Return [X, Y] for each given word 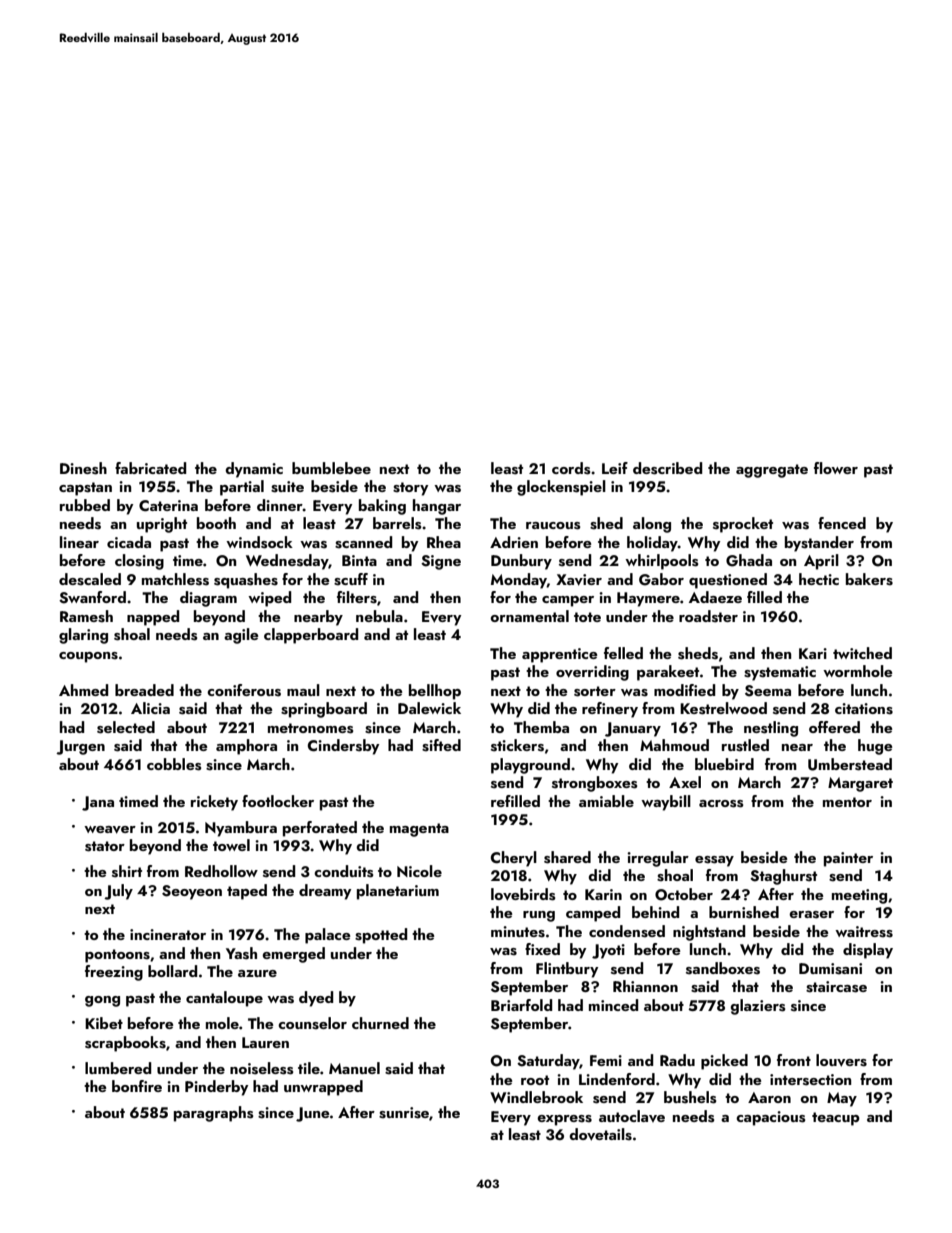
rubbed [85, 505]
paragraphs [214, 1114]
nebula [379, 616]
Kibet [104, 1023]
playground [530, 766]
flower [836, 468]
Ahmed [84, 690]
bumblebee [331, 468]
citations [864, 709]
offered [834, 727]
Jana [98, 803]
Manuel [354, 1068]
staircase [836, 987]
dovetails [600, 1134]
